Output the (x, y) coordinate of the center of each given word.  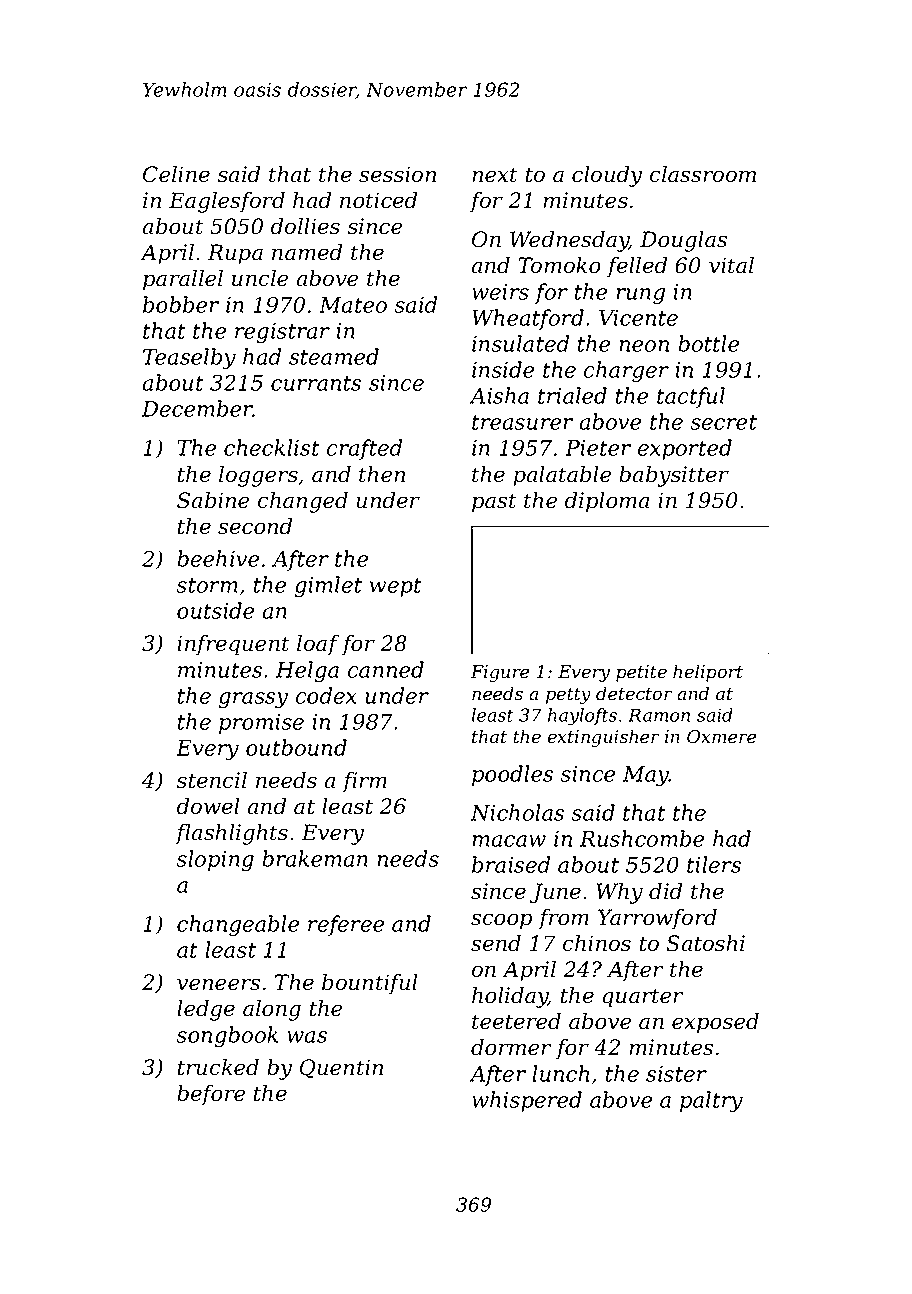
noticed (378, 200)
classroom (703, 174)
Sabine (213, 500)
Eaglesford (227, 202)
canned (386, 669)
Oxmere (721, 737)
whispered (527, 1101)
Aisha (499, 395)
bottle (708, 343)
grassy (253, 700)
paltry (711, 1102)
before (211, 1095)
